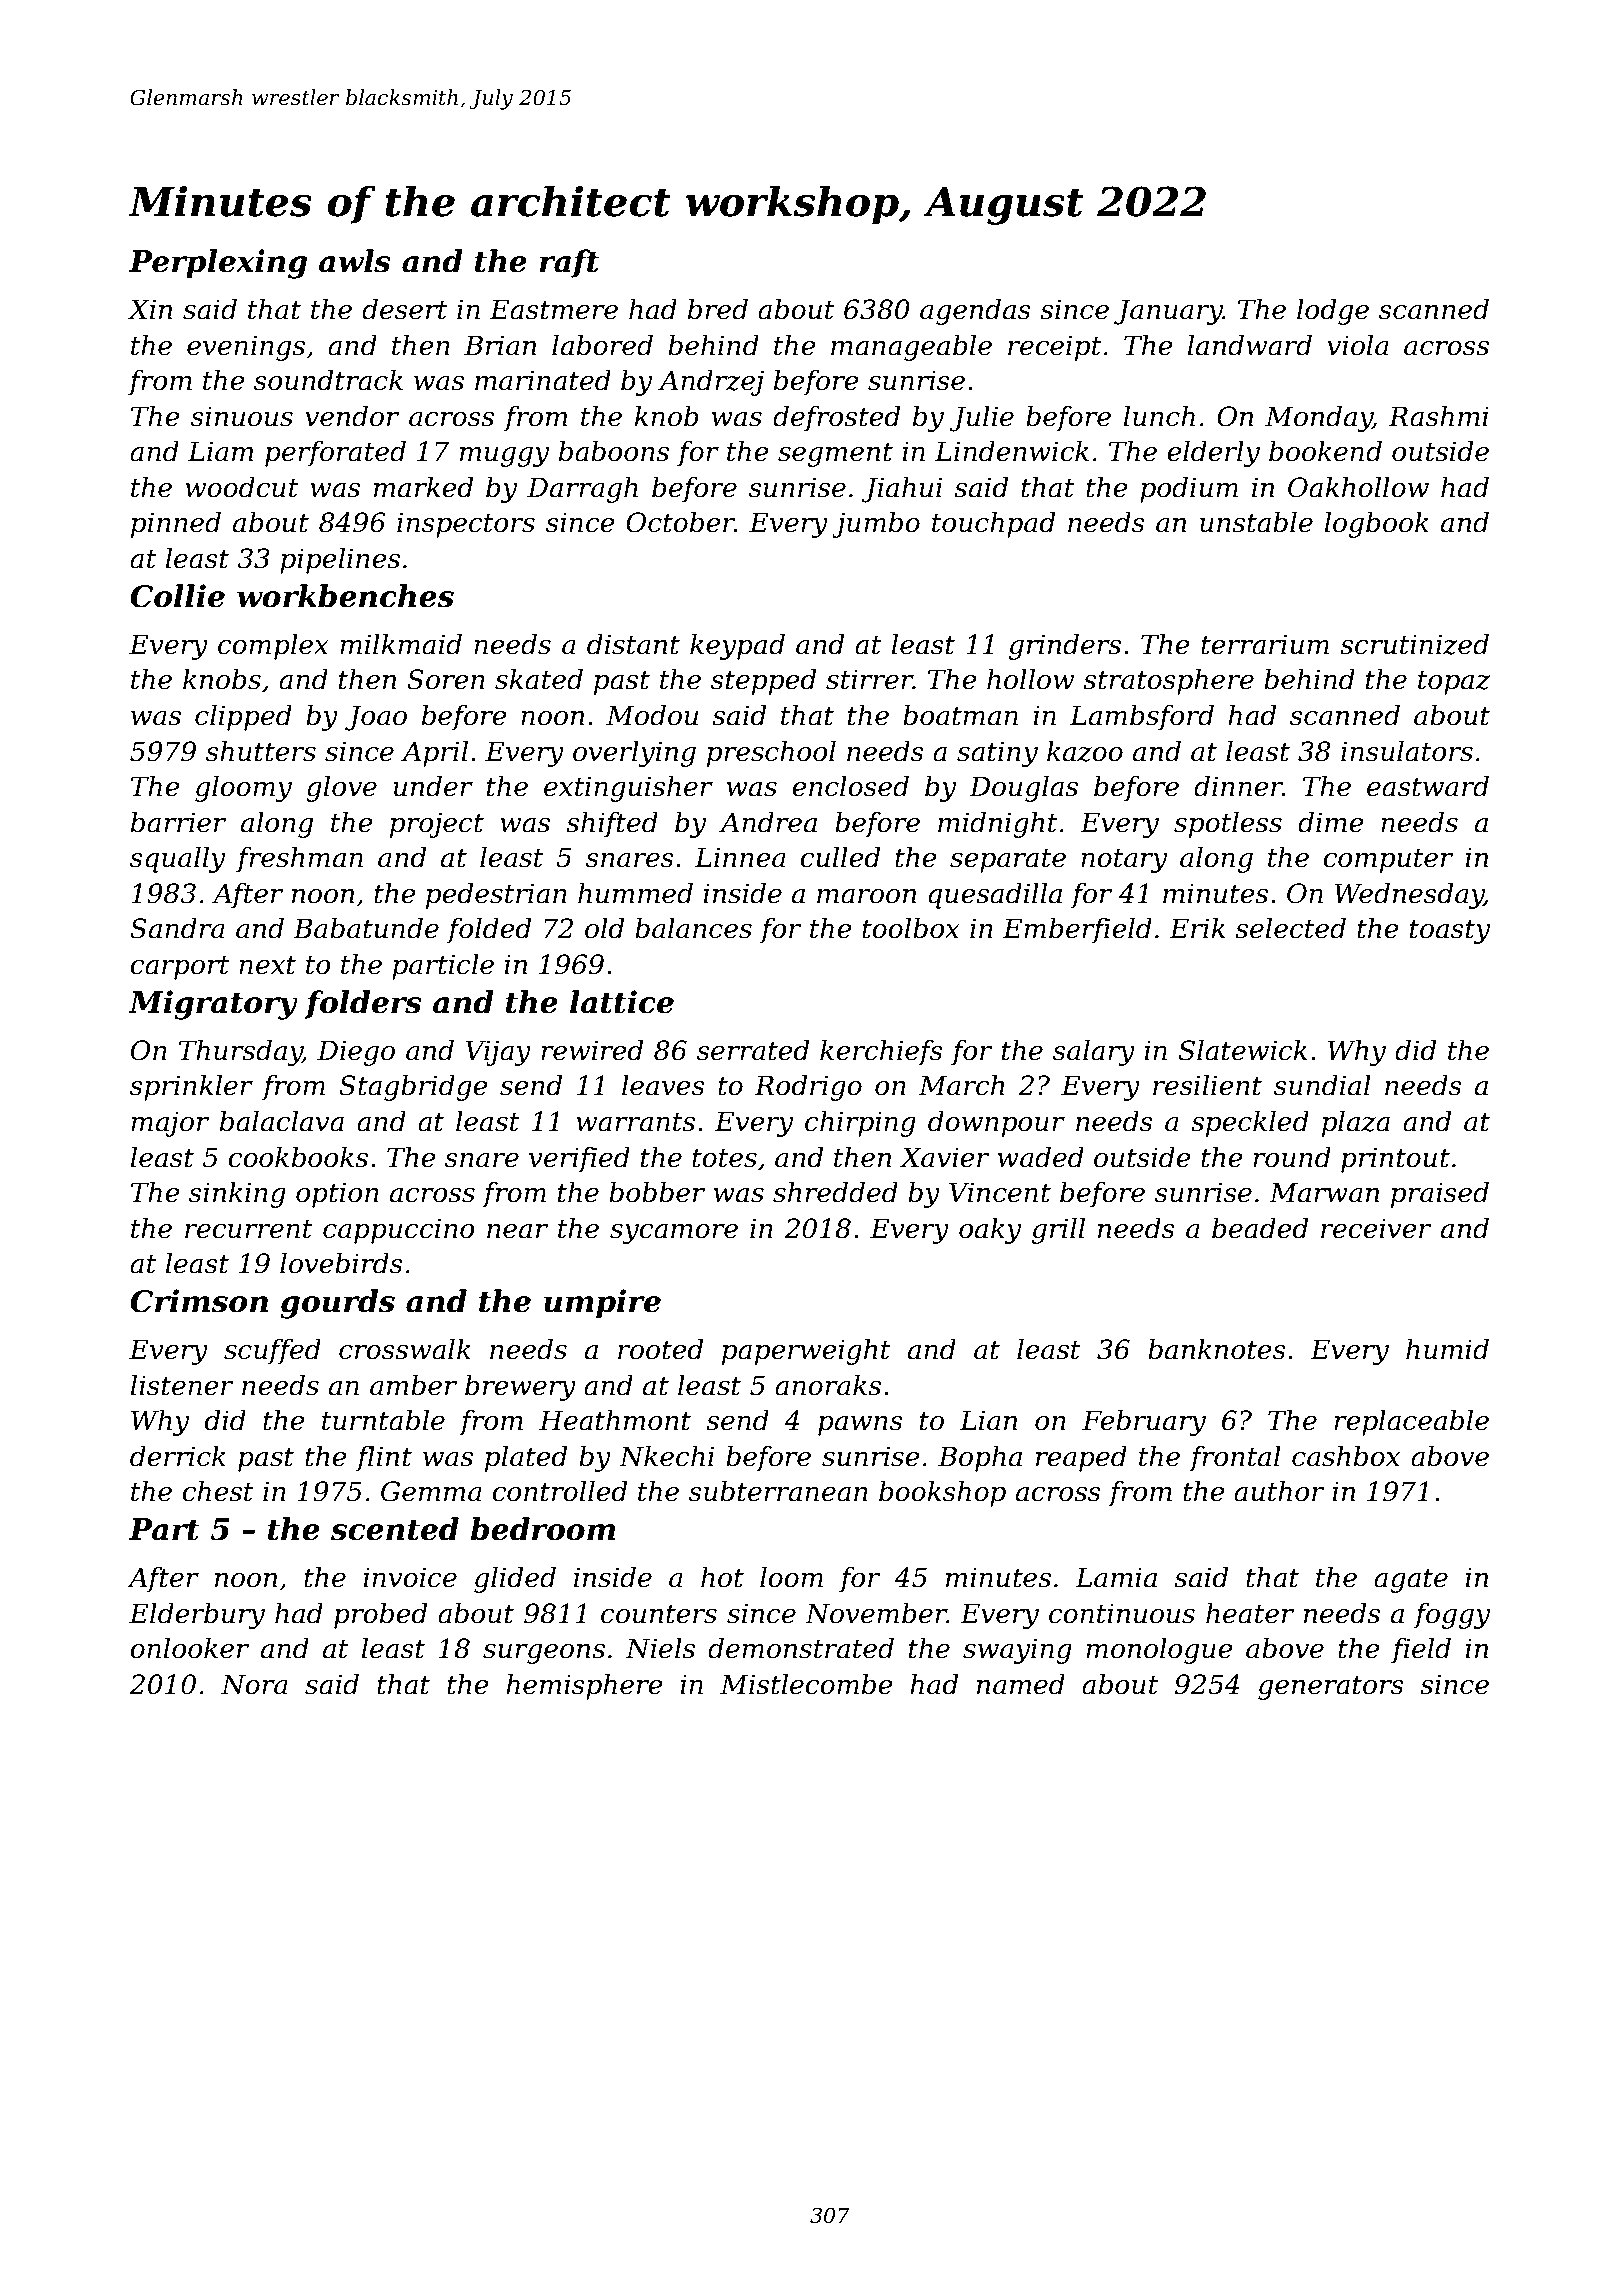 This screenshot has width=1620, height=2292. I want to click on frontal, so click(1235, 1459).
